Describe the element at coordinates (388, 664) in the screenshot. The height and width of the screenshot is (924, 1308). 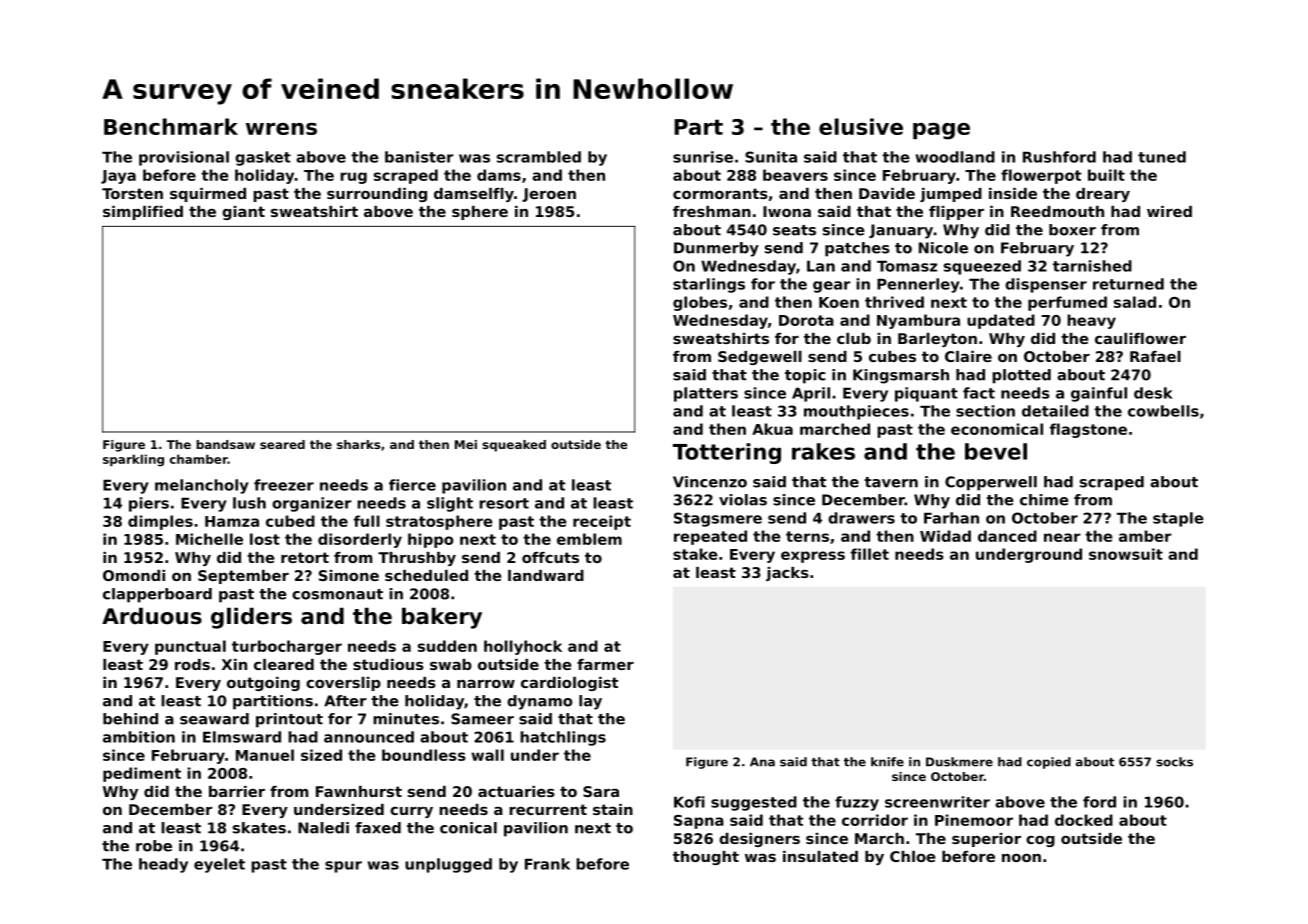
I see `studious` at that location.
